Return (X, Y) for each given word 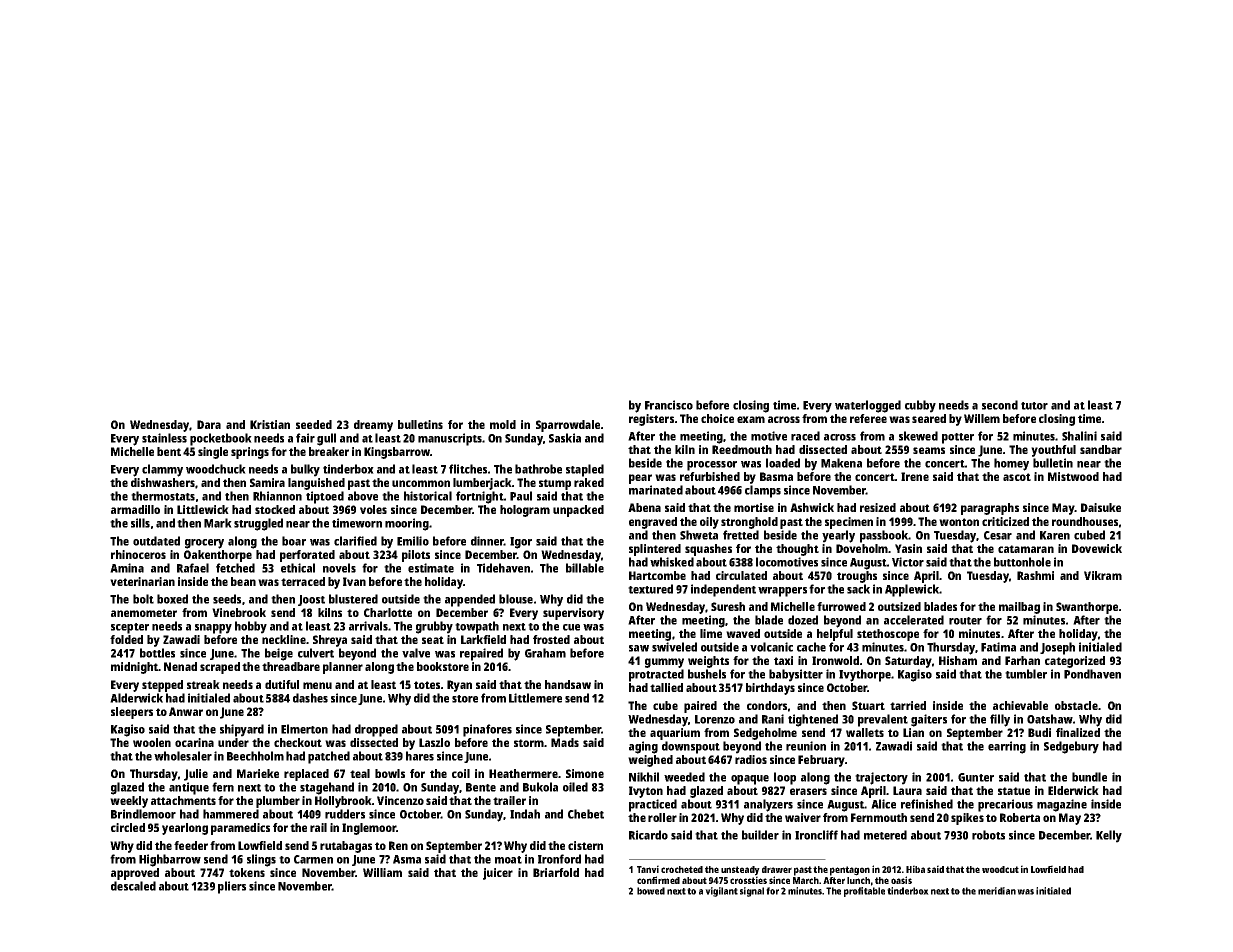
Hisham (958, 660)
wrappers (782, 592)
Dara (209, 424)
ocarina (194, 742)
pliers (232, 887)
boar (294, 541)
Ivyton (646, 792)
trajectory (881, 778)
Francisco (669, 405)
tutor (1034, 406)
